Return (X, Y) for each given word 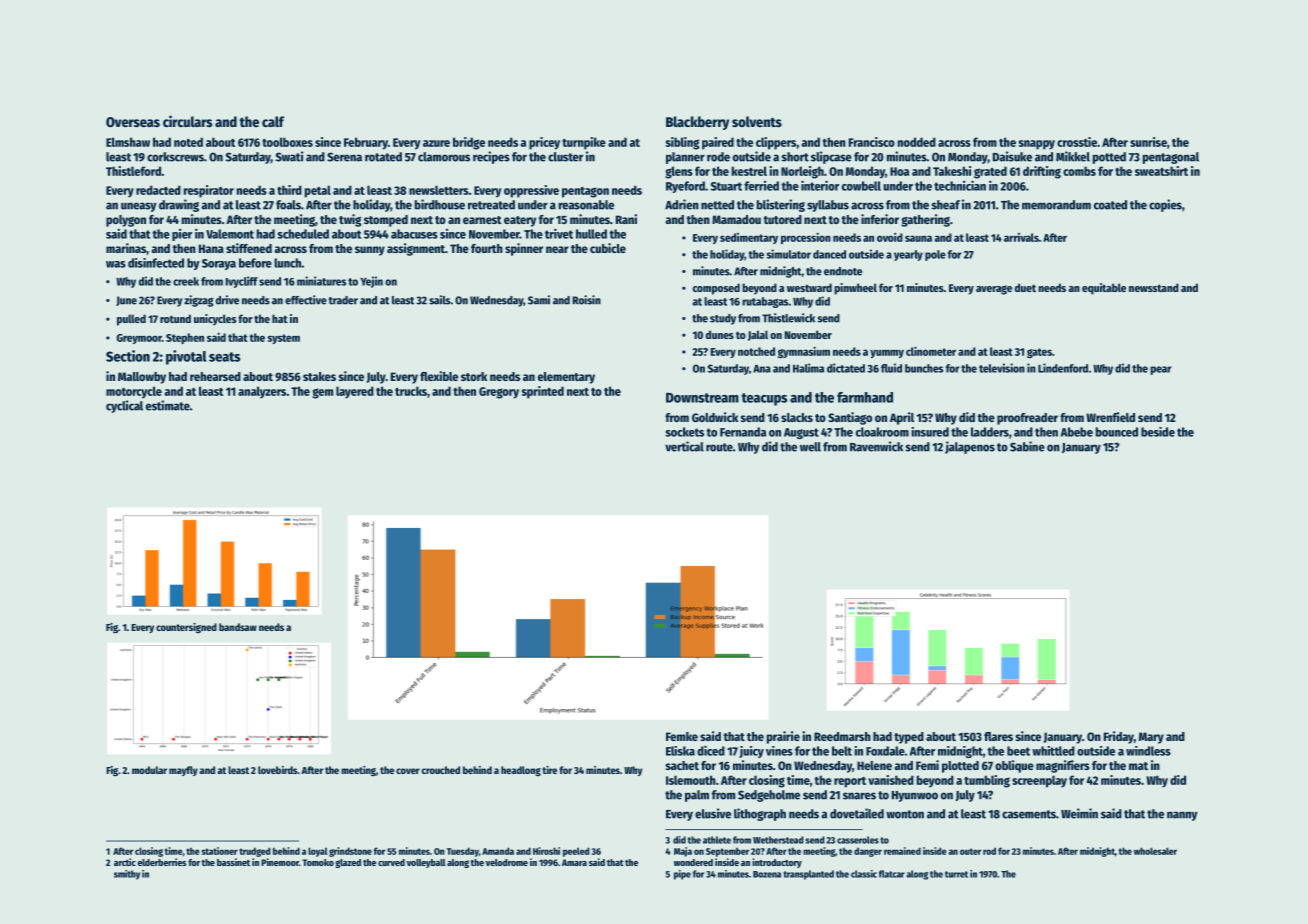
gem (322, 393)
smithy (127, 875)
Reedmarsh (842, 736)
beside (1158, 432)
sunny (370, 251)
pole (935, 255)
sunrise (1148, 142)
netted (717, 205)
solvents (757, 121)
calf (273, 121)
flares (998, 736)
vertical (684, 446)
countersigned (186, 628)
